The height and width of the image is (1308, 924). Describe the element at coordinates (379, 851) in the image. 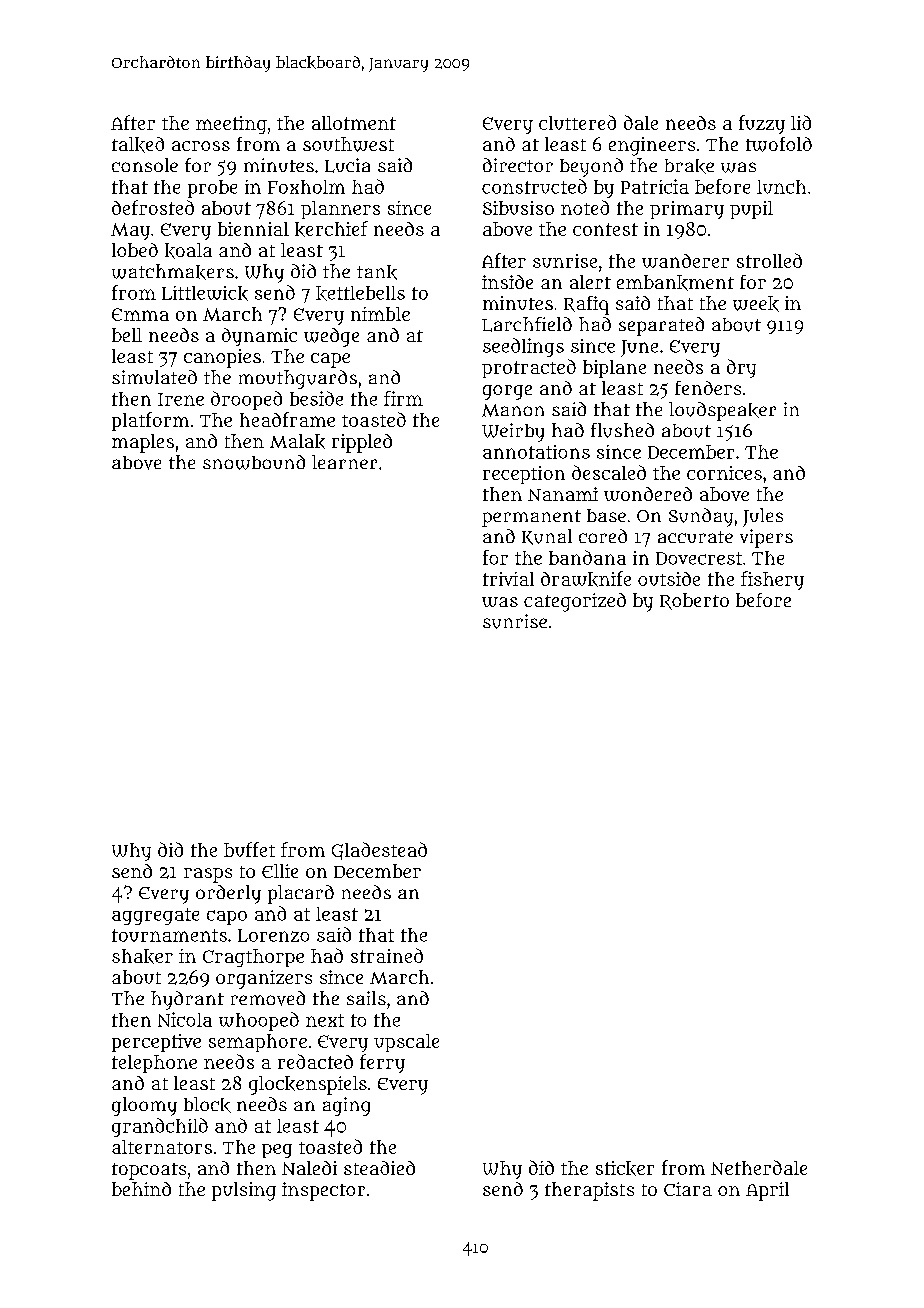

I see `Gladestead` at that location.
